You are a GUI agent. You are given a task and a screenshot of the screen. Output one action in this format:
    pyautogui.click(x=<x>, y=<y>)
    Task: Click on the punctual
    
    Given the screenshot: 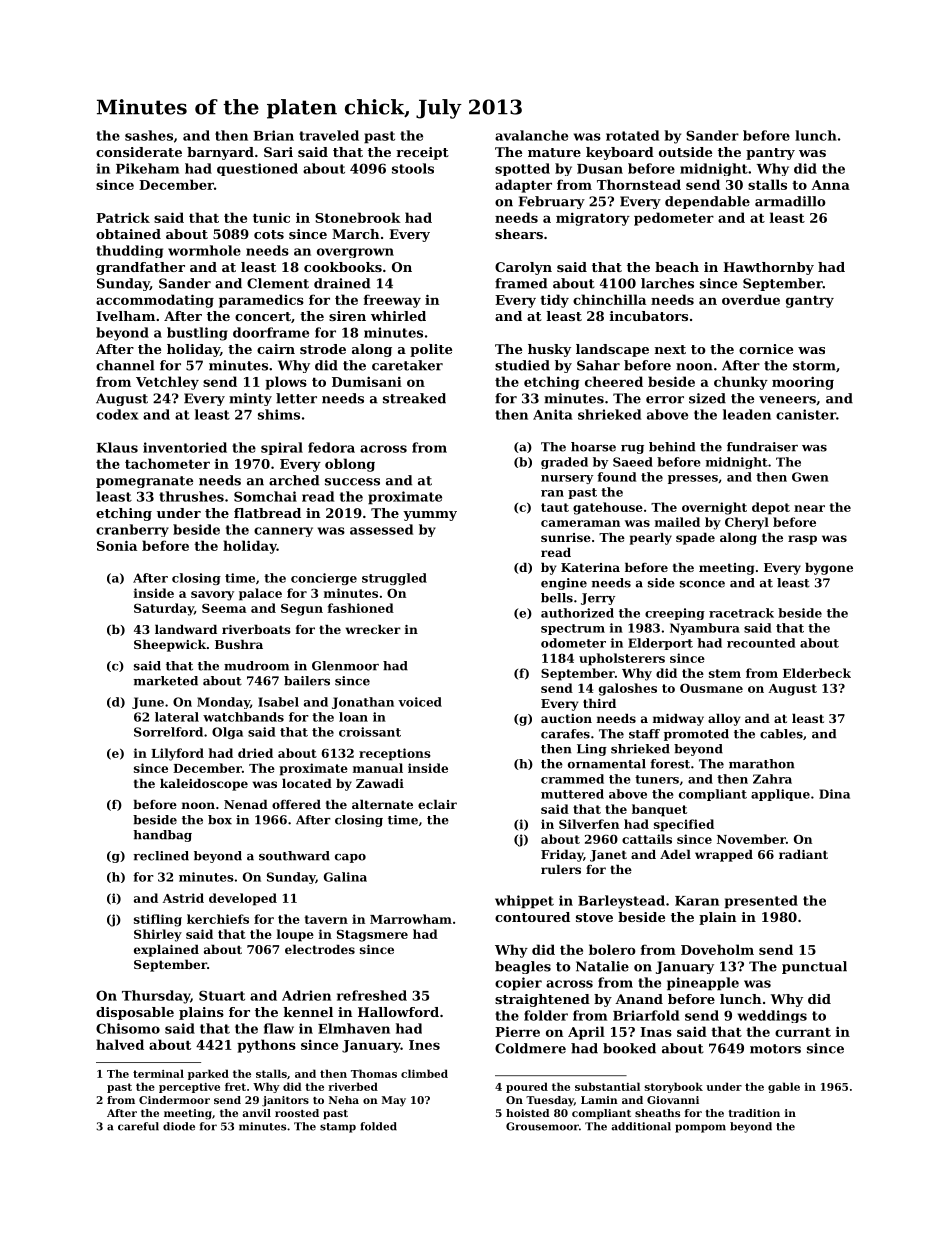 What is the action you would take?
    pyautogui.click(x=814, y=967)
